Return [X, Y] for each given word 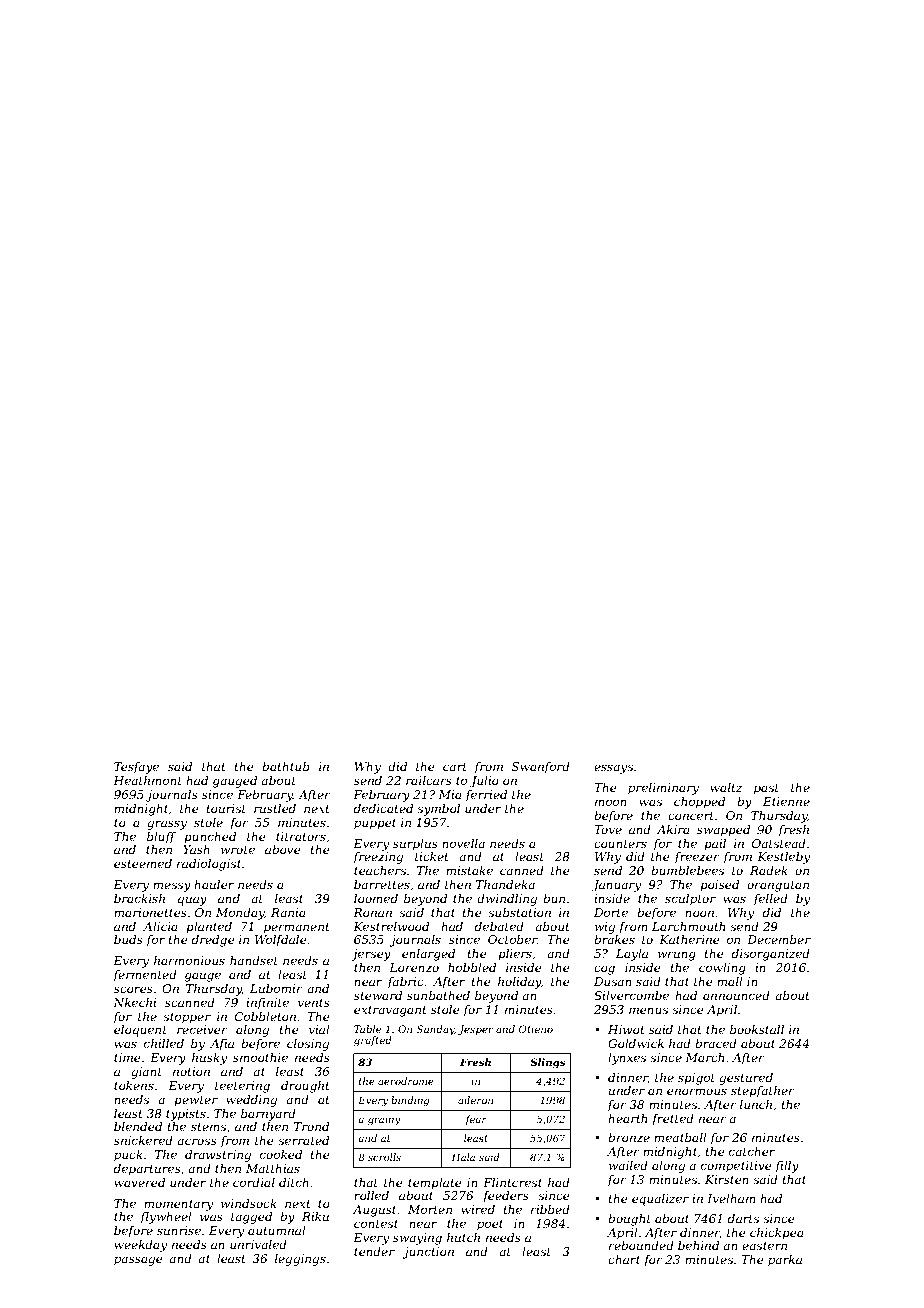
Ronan [372, 912]
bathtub [286, 766]
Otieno [536, 1029]
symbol [438, 810]
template [435, 1184]
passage [138, 1261]
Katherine [689, 939]
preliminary [663, 789]
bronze [629, 1137]
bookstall [757, 1029]
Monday [240, 914]
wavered [139, 1182]
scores [133, 989]
